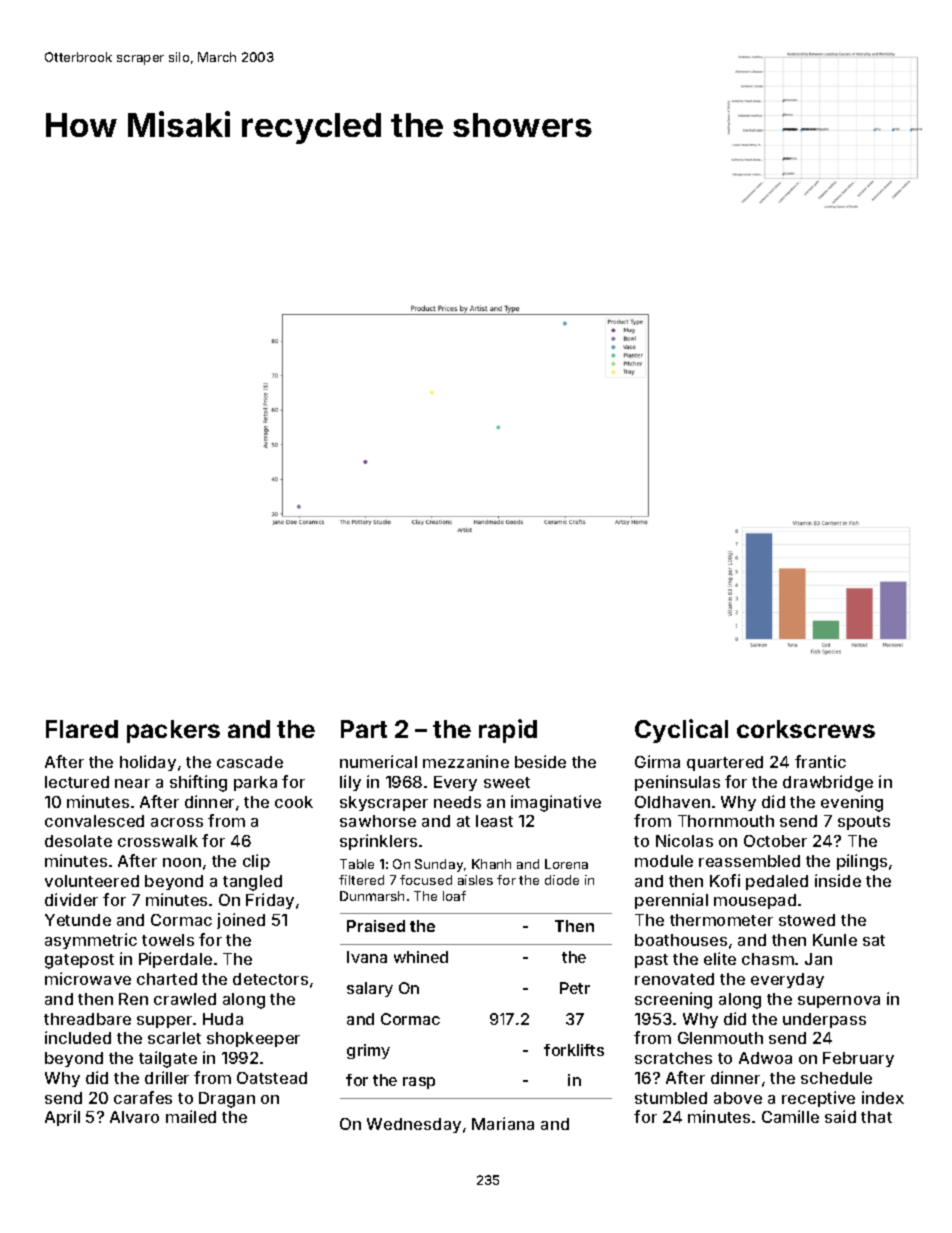 This screenshot has width=952, height=1233. I want to click on corkscrews, so click(806, 729).
